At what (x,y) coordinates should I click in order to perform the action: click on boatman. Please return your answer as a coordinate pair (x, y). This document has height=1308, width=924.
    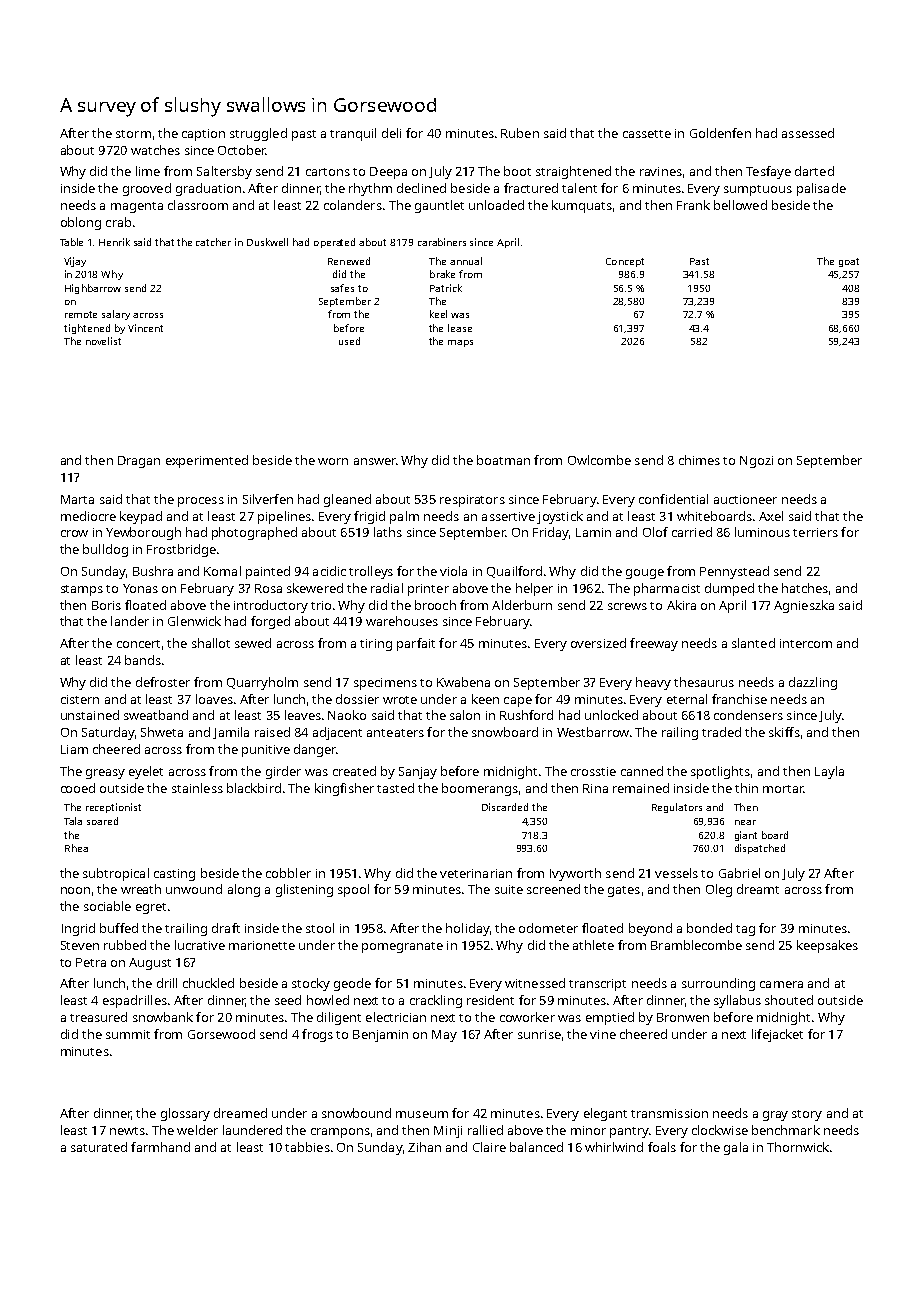
    Looking at the image, I should click on (503, 460).
